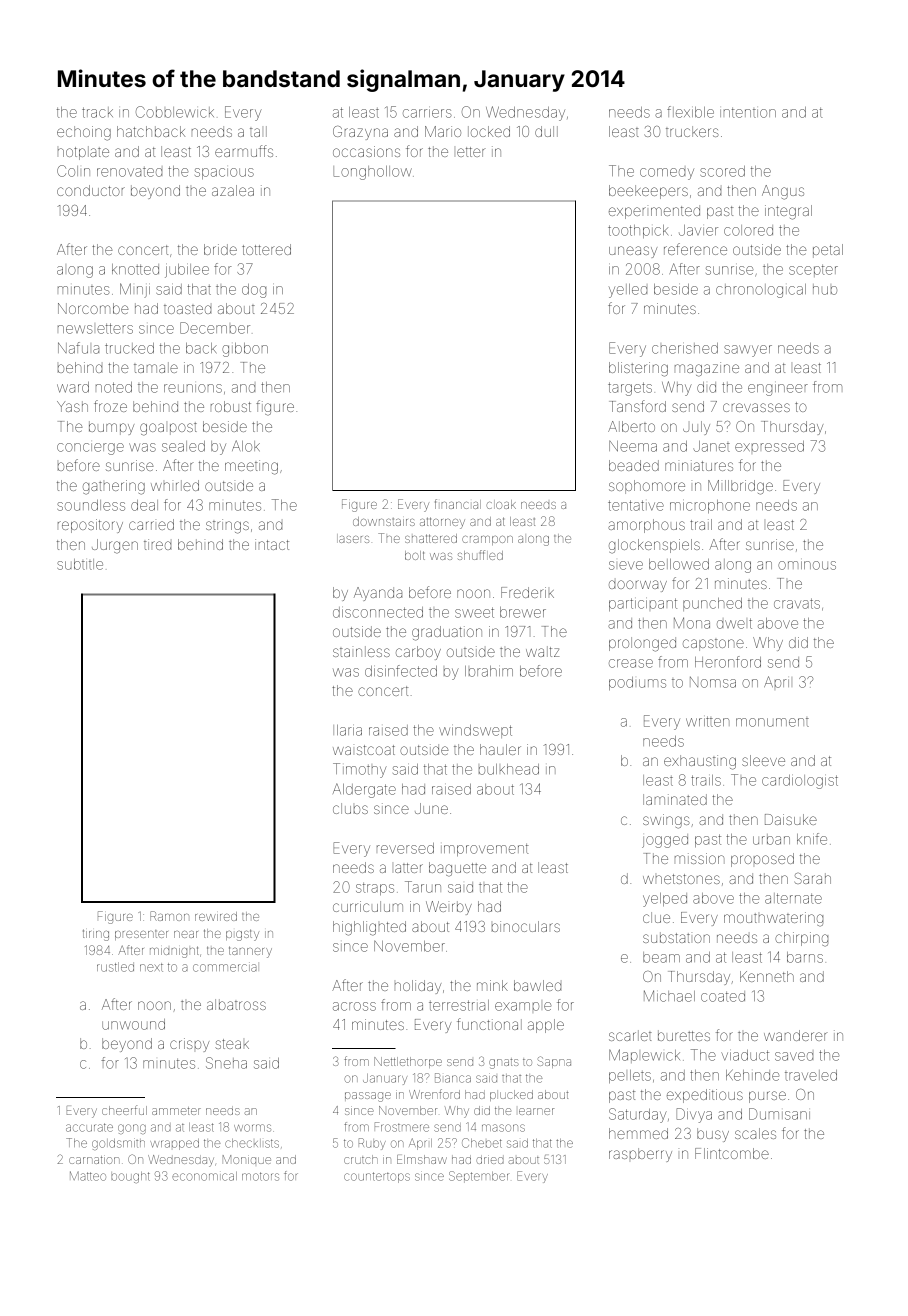  I want to click on dwelt, so click(734, 623).
